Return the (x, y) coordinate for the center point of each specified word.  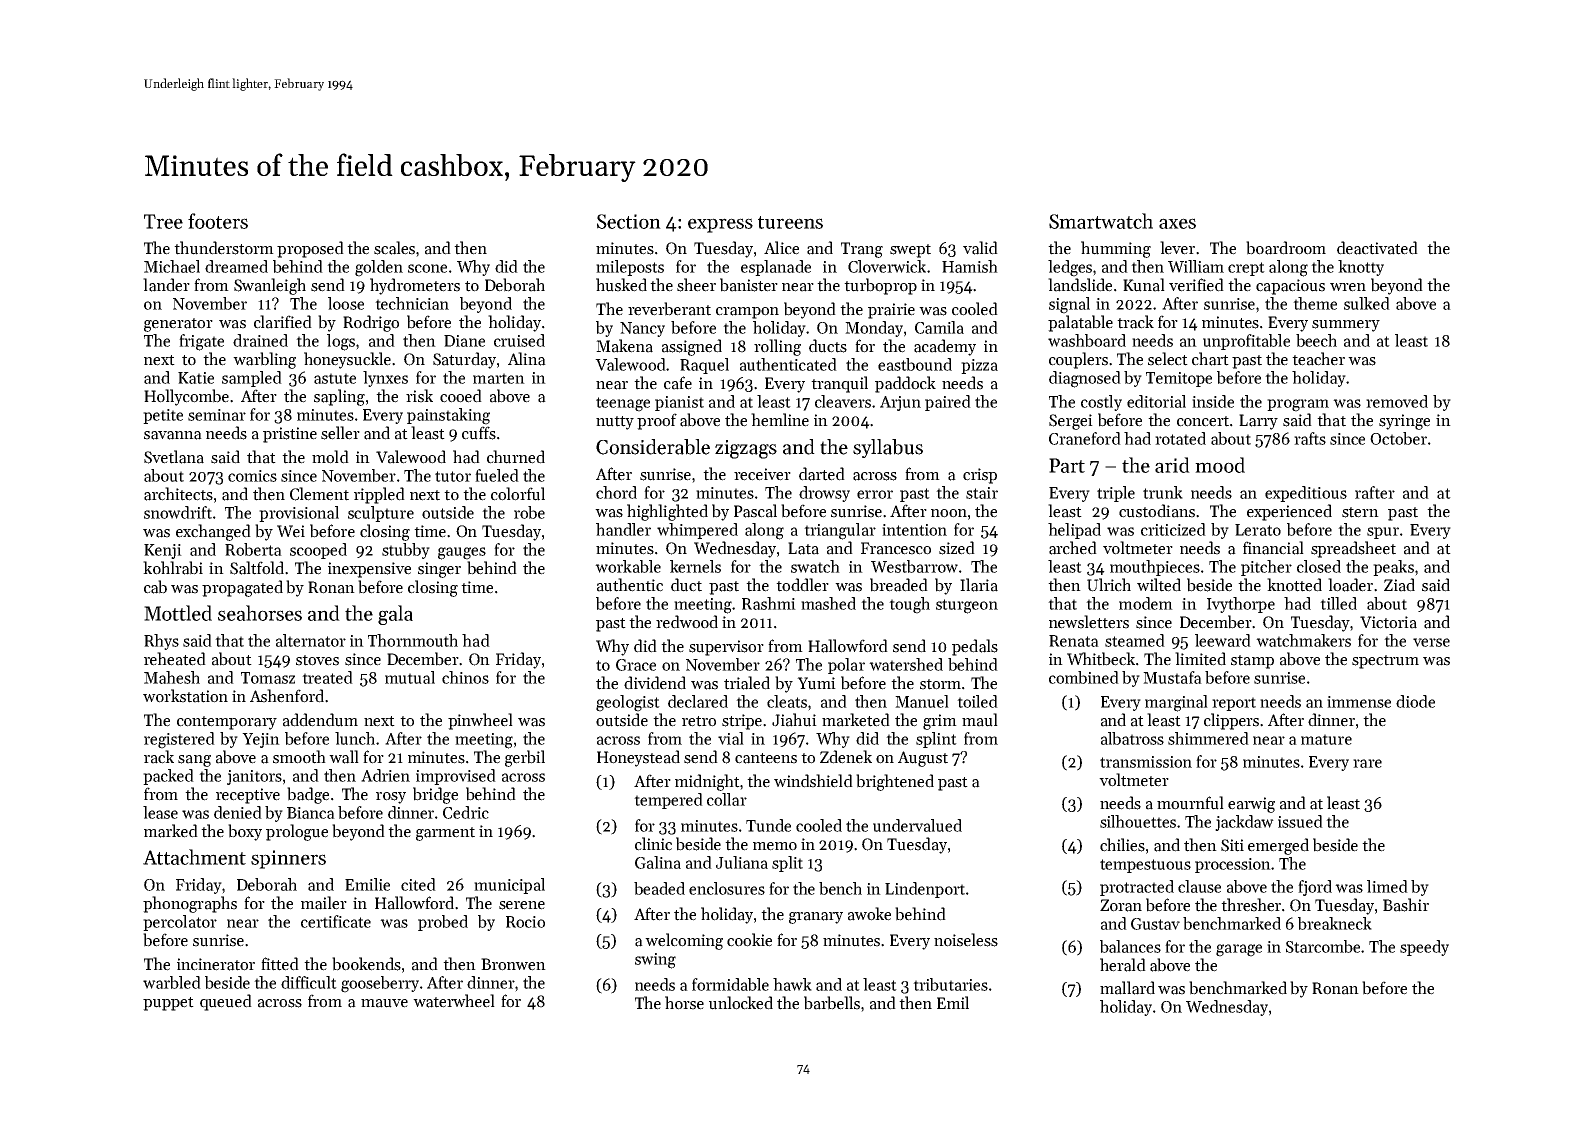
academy (945, 347)
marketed (856, 720)
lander (166, 285)
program (1298, 405)
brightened (895, 782)
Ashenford (287, 696)
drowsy (824, 494)
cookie (749, 940)
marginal (1176, 703)
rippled (379, 495)
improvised (456, 777)
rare (1367, 763)
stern (1360, 512)
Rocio (525, 922)
